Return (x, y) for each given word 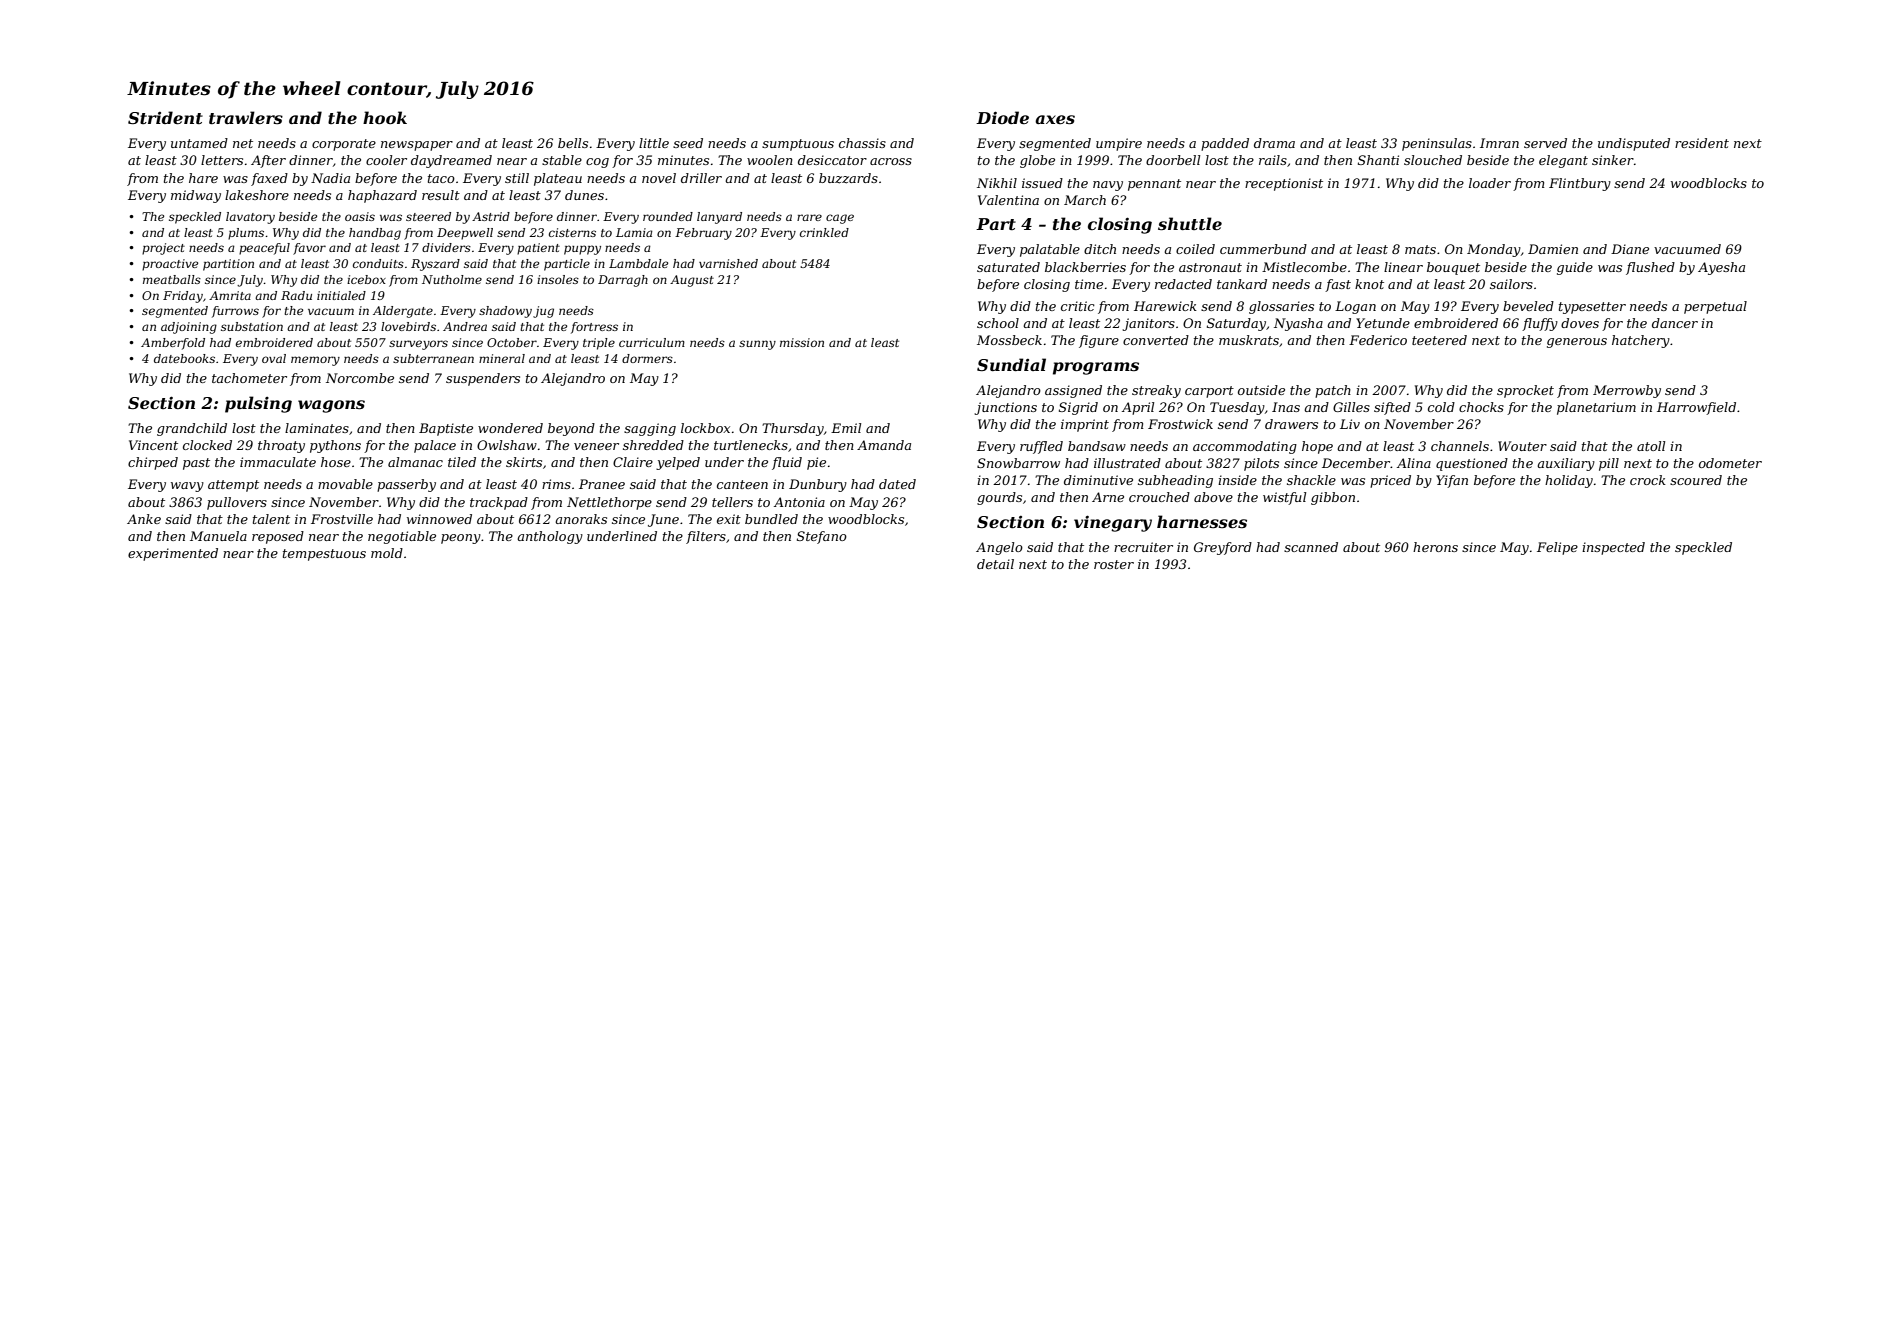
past (196, 464)
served (1545, 143)
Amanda (884, 445)
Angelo (999, 548)
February (703, 234)
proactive (170, 265)
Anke (144, 519)
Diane (1630, 249)
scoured (1696, 480)
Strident (165, 117)
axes (1055, 119)
